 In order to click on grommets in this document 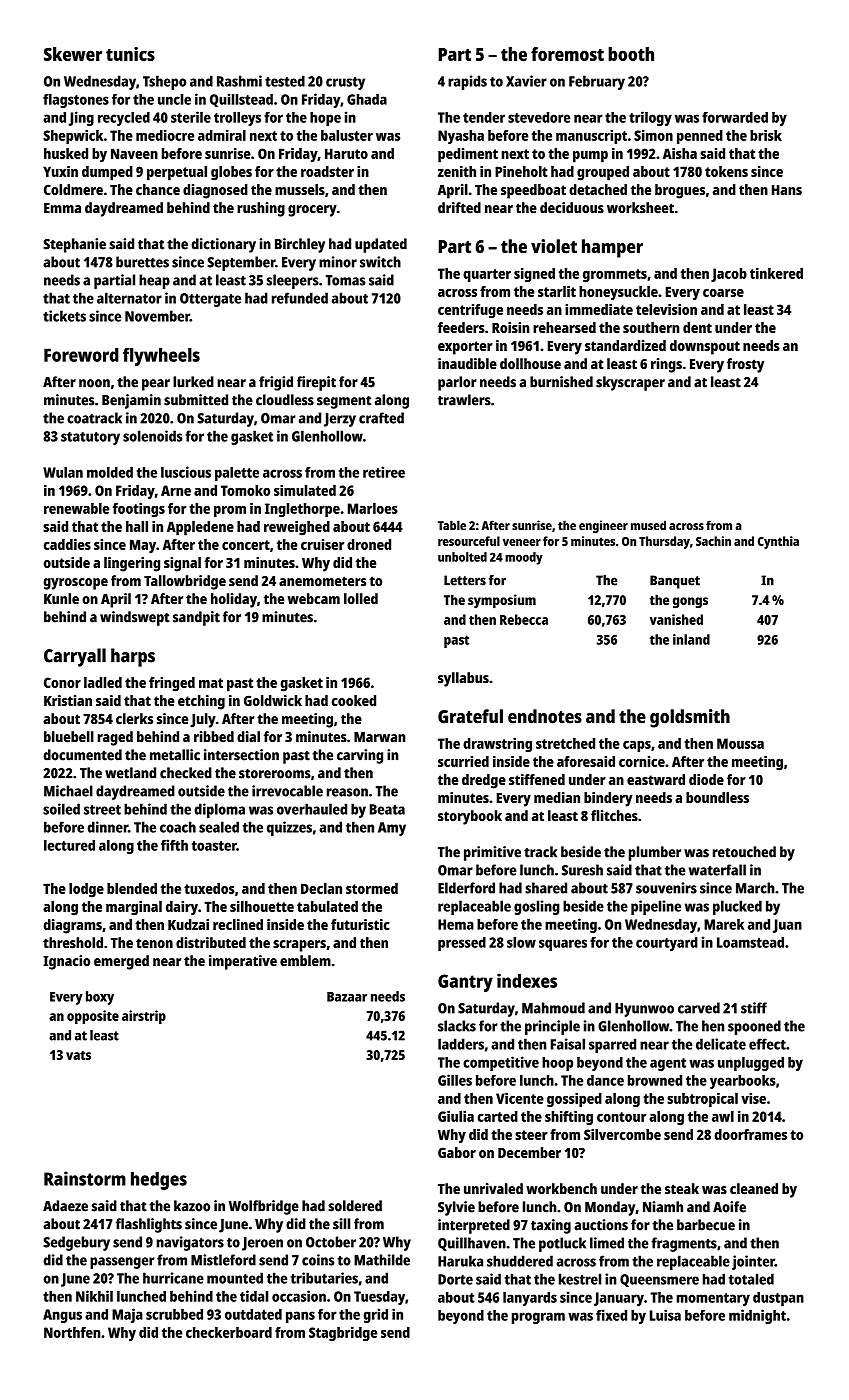, I will do `click(615, 275)`.
